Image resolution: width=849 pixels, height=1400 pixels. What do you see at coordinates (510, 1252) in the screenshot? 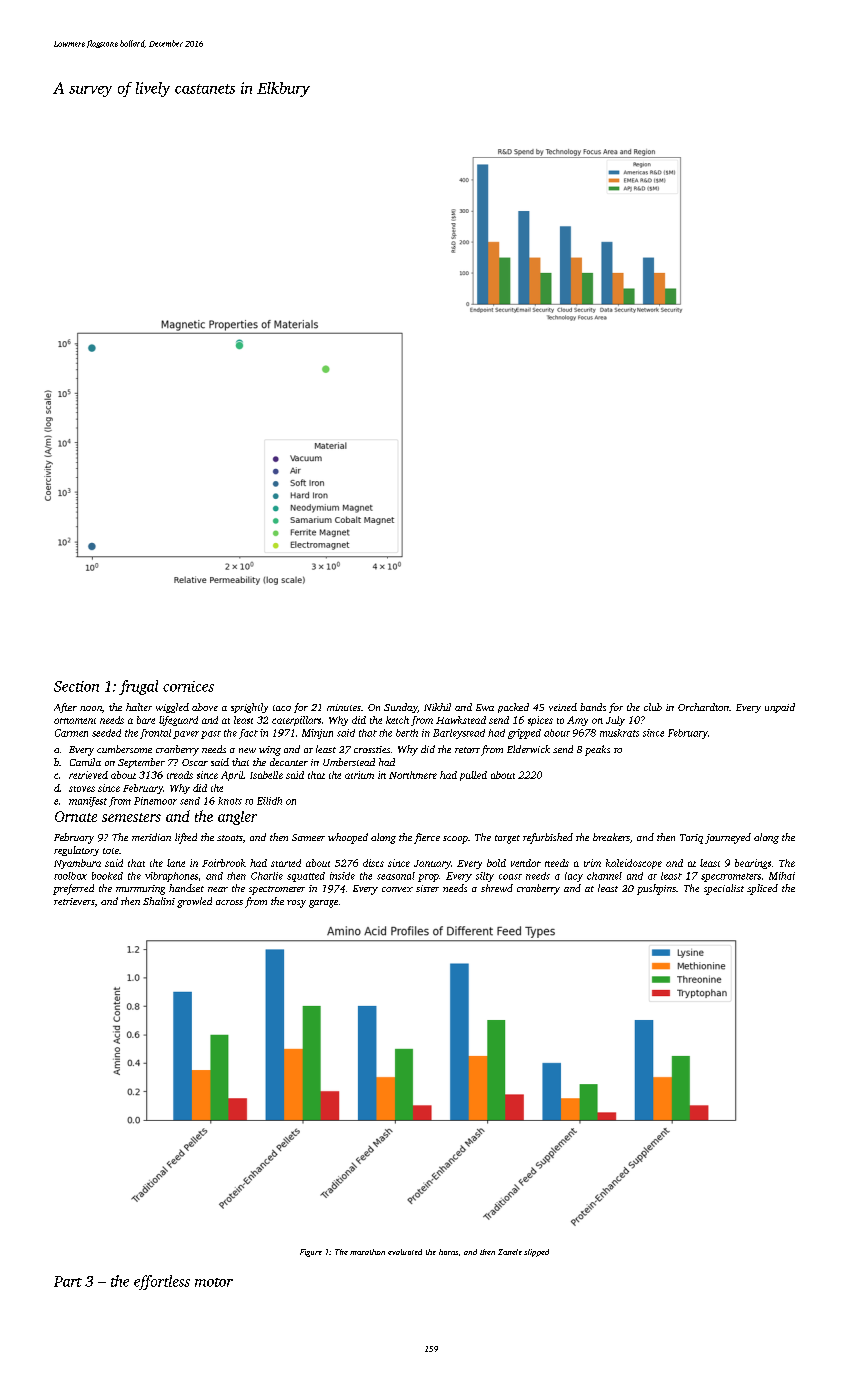
I see `Zanele` at bounding box center [510, 1252].
